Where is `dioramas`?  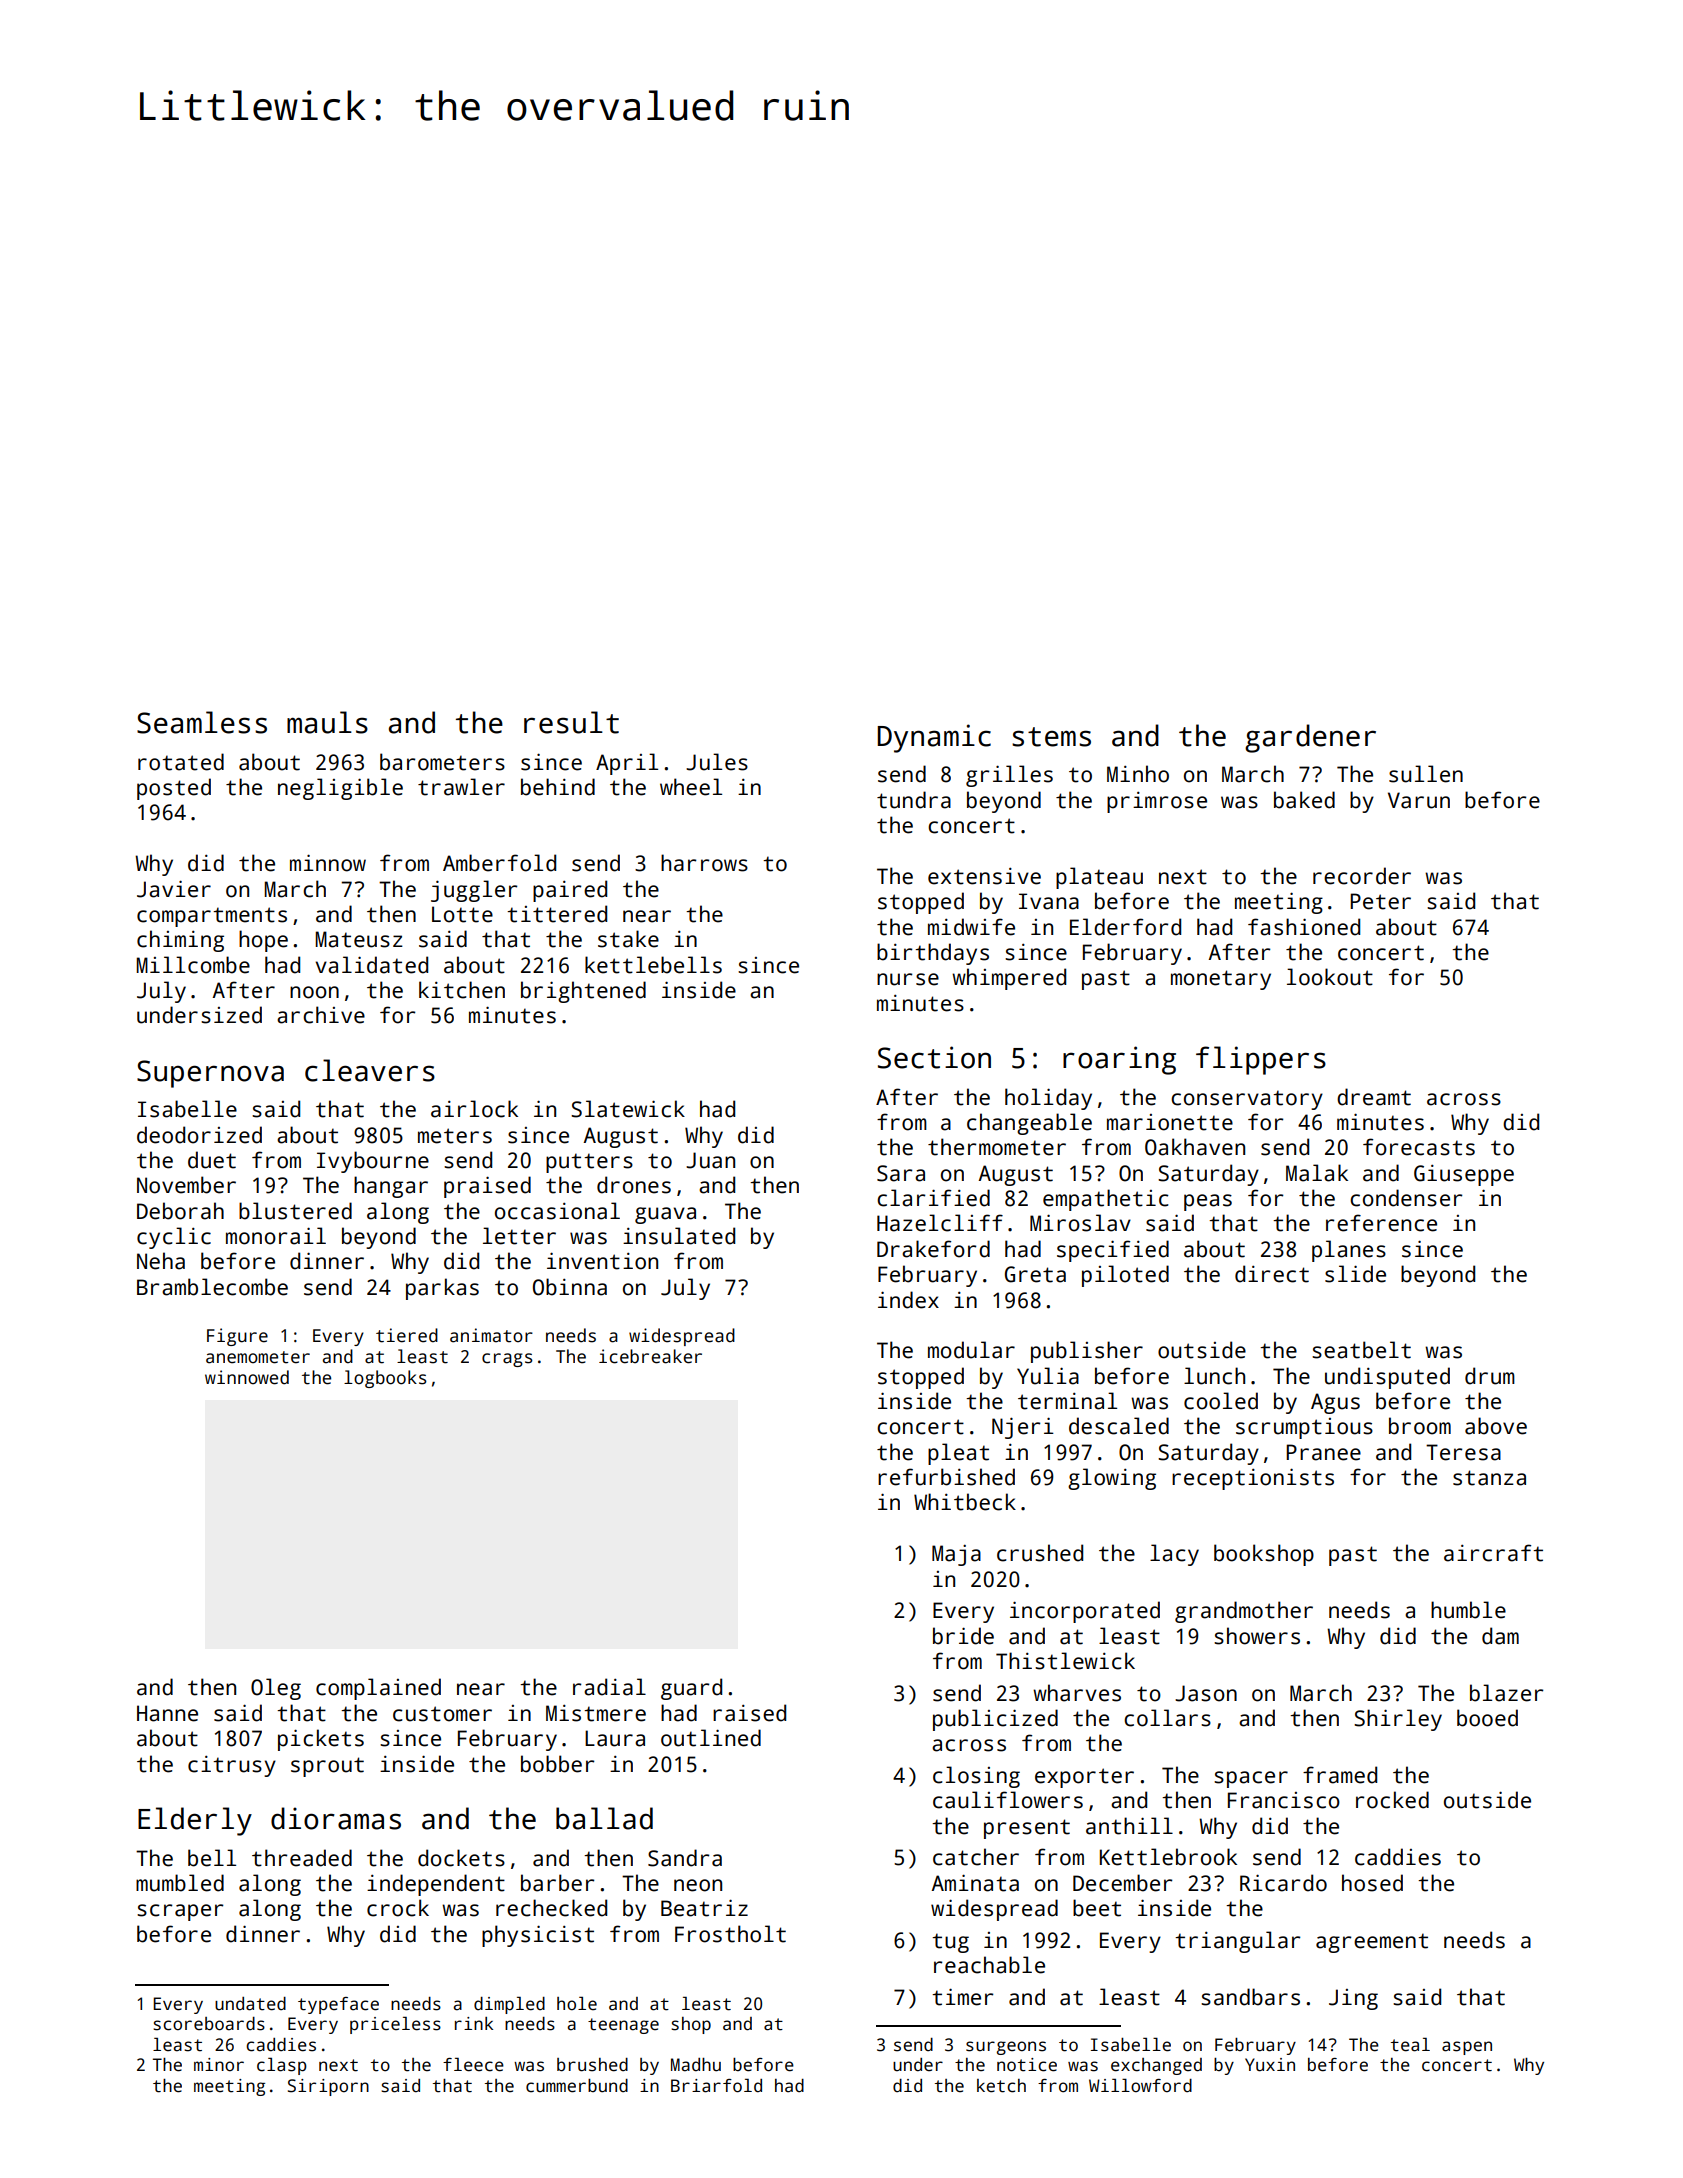 dioramas is located at coordinates (336, 1818).
